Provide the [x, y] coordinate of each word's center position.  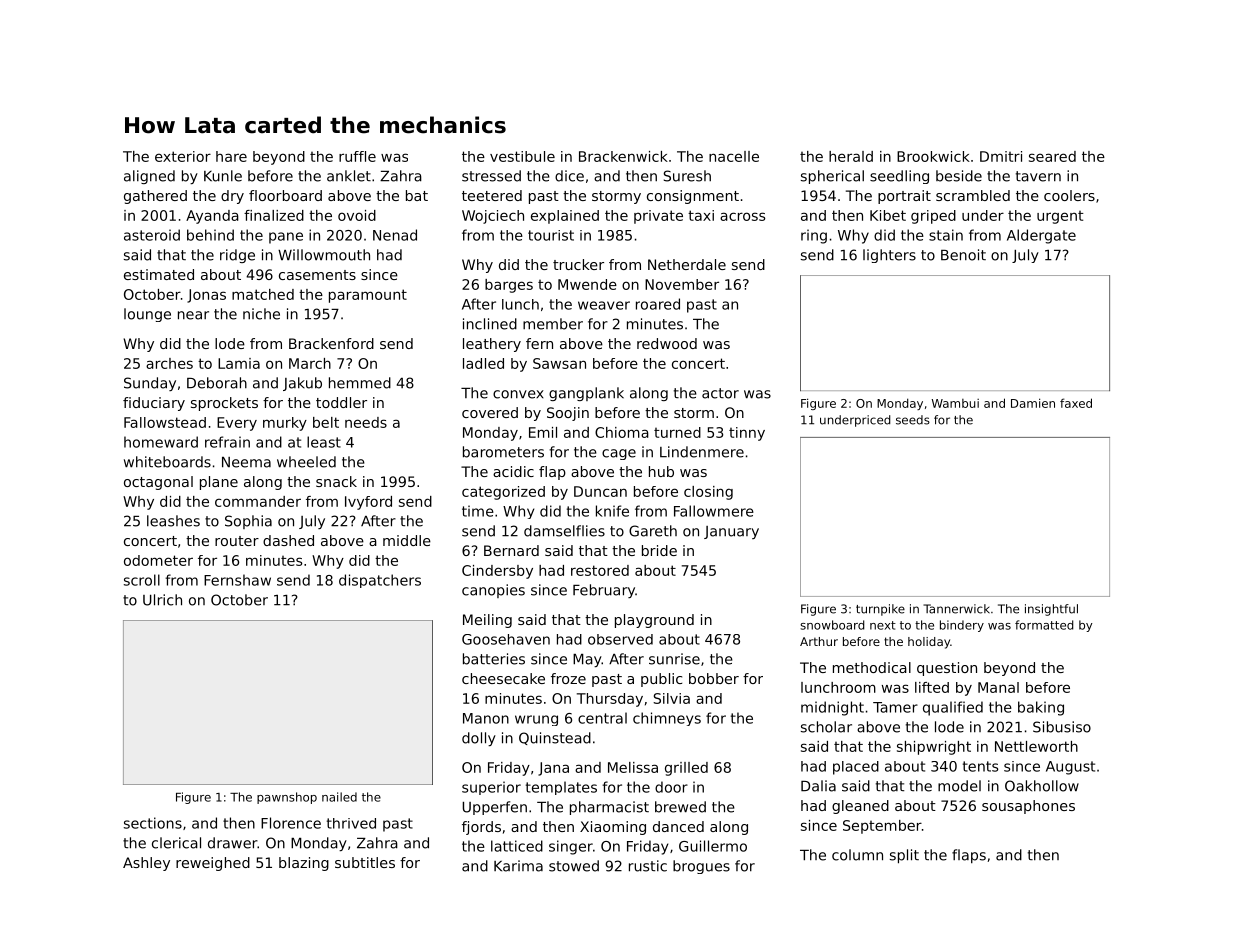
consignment [693, 197]
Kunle [223, 176]
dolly [479, 739]
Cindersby [497, 572]
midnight [832, 708]
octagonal [158, 483]
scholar [826, 727]
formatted [1044, 625]
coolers [1069, 195]
